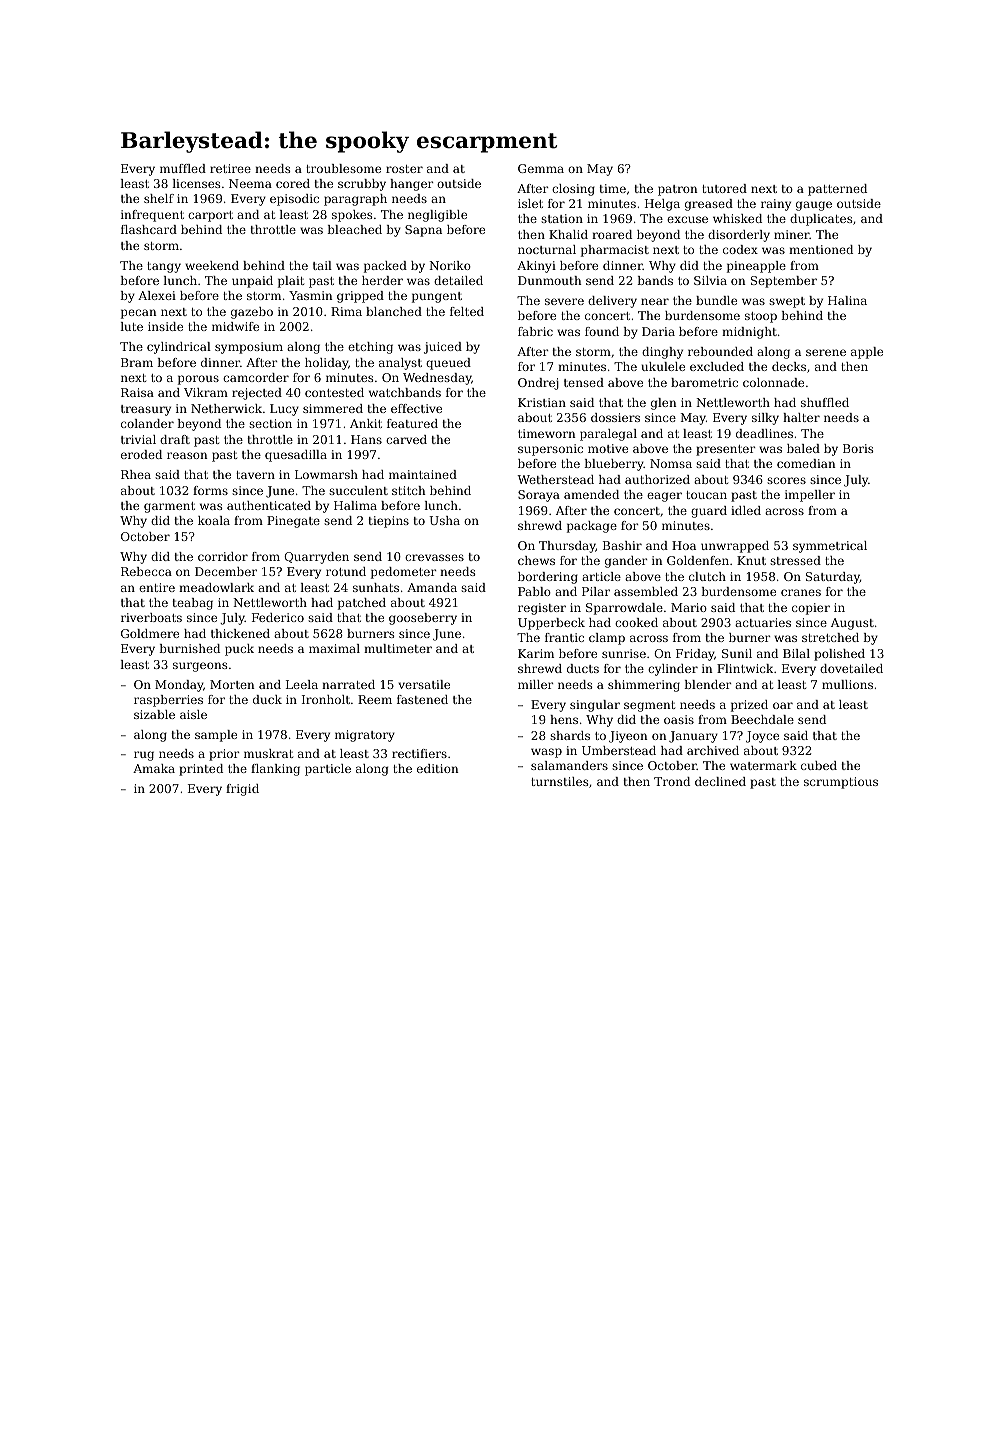 This image has height=1456, width=1005. What do you see at coordinates (821, 220) in the image?
I see `duplicates` at bounding box center [821, 220].
